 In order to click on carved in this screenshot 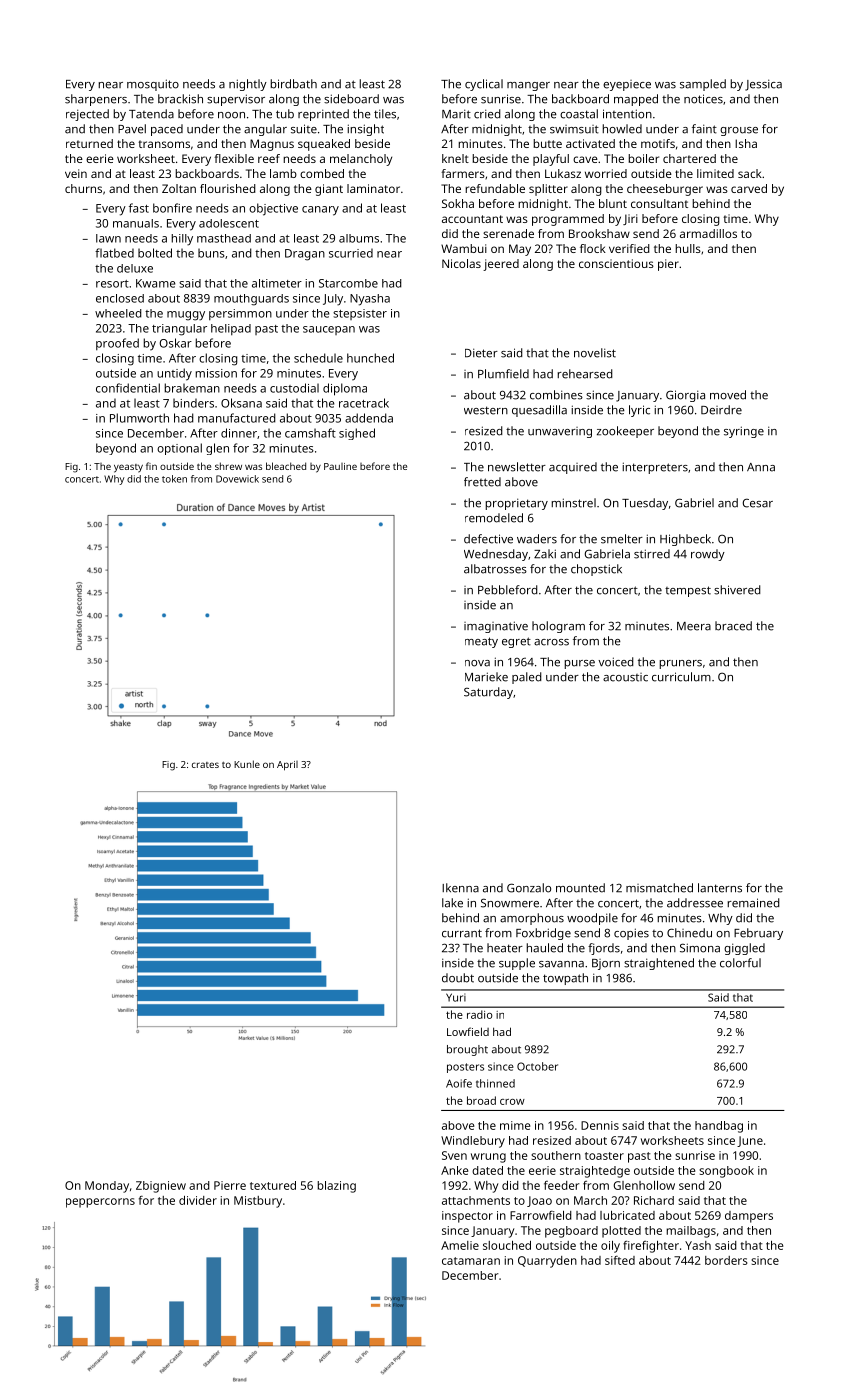, I will do `click(749, 188)`.
